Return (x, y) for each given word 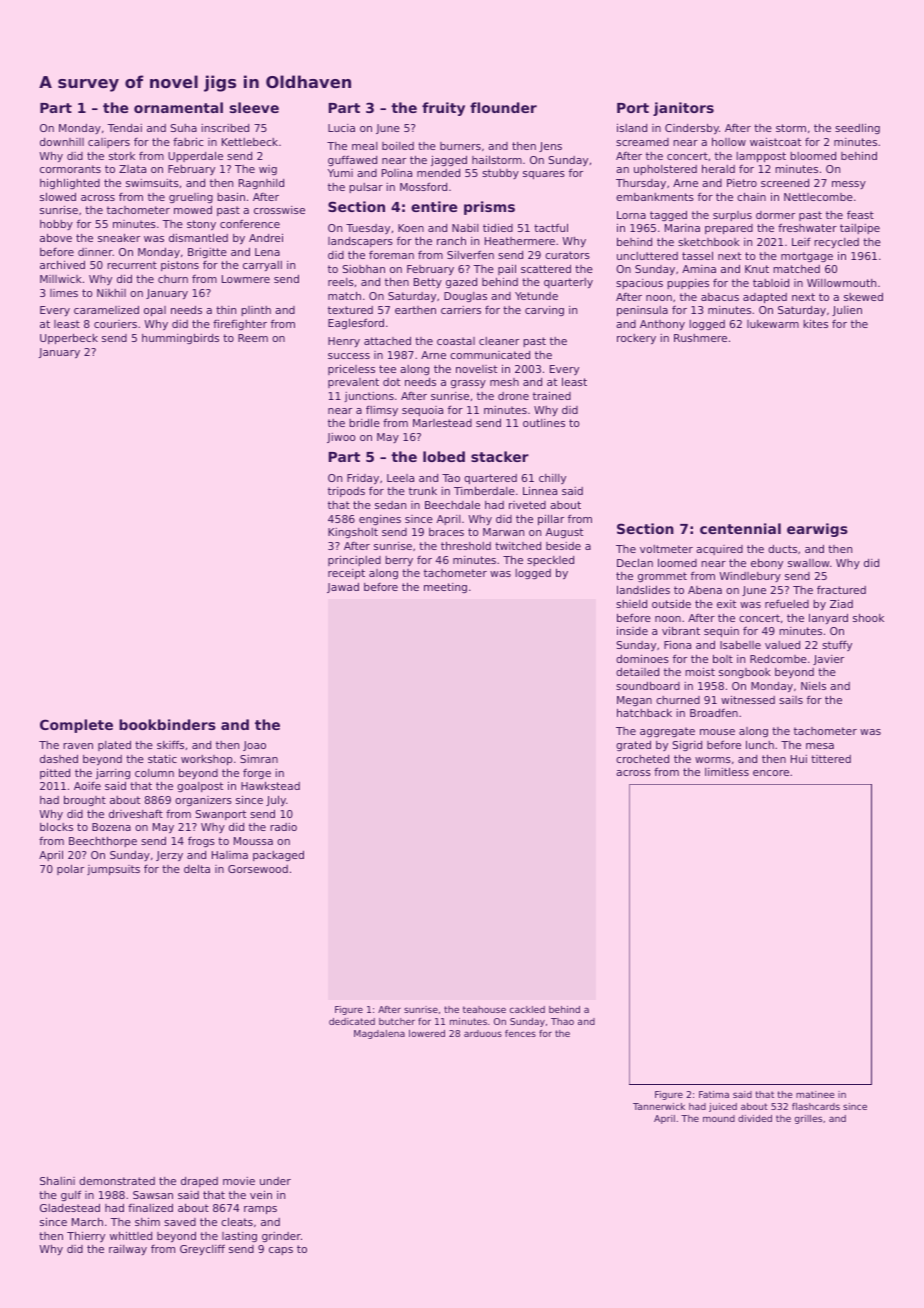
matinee (815, 1094)
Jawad (343, 588)
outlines (544, 423)
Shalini (57, 1180)
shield (631, 604)
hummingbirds (180, 338)
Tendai (124, 128)
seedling (857, 128)
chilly (552, 479)
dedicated (352, 1021)
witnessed (748, 699)
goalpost (200, 787)
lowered (427, 1033)
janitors (683, 109)
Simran (259, 759)
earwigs (817, 530)
